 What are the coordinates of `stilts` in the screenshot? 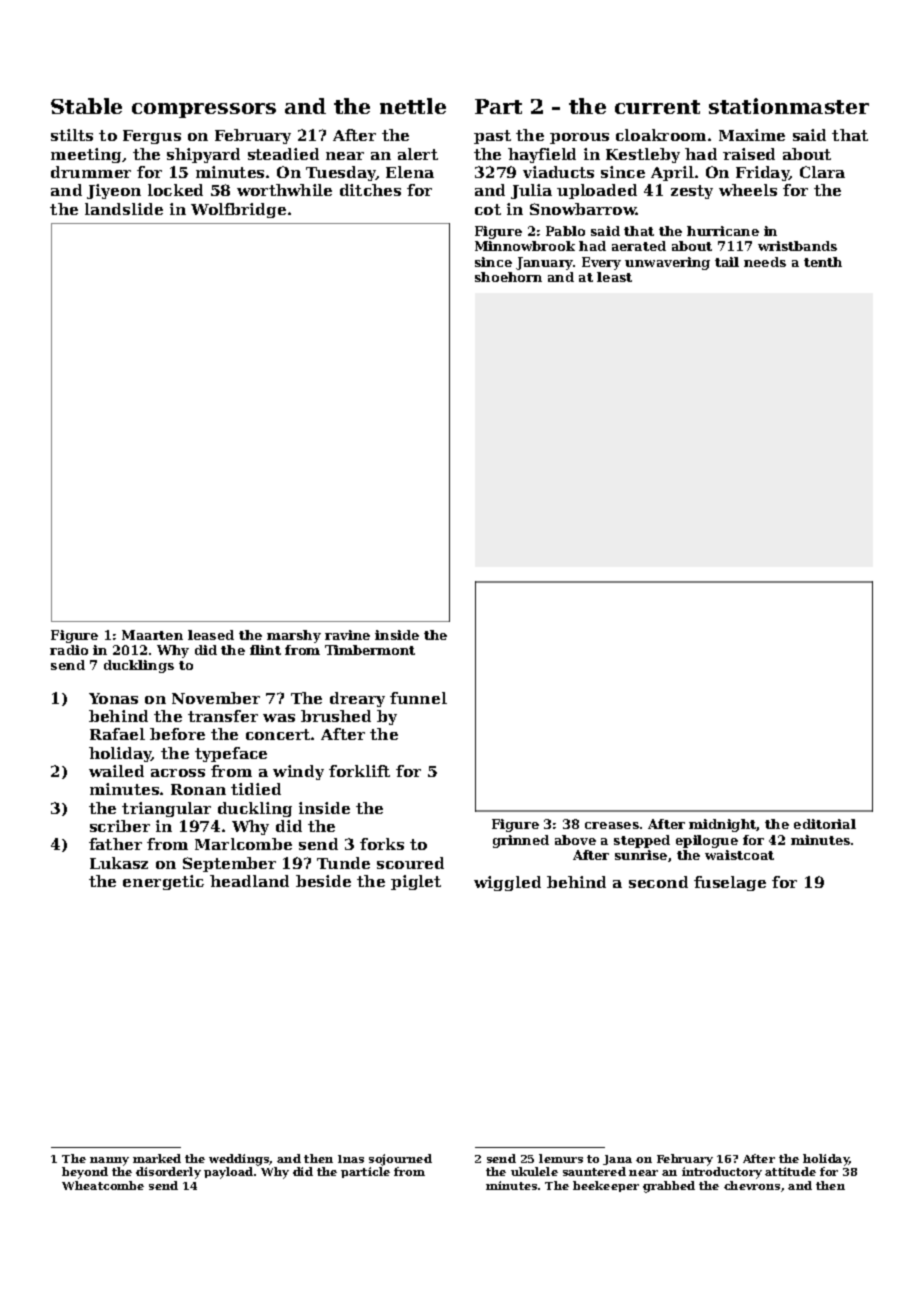 It's located at (72, 135).
